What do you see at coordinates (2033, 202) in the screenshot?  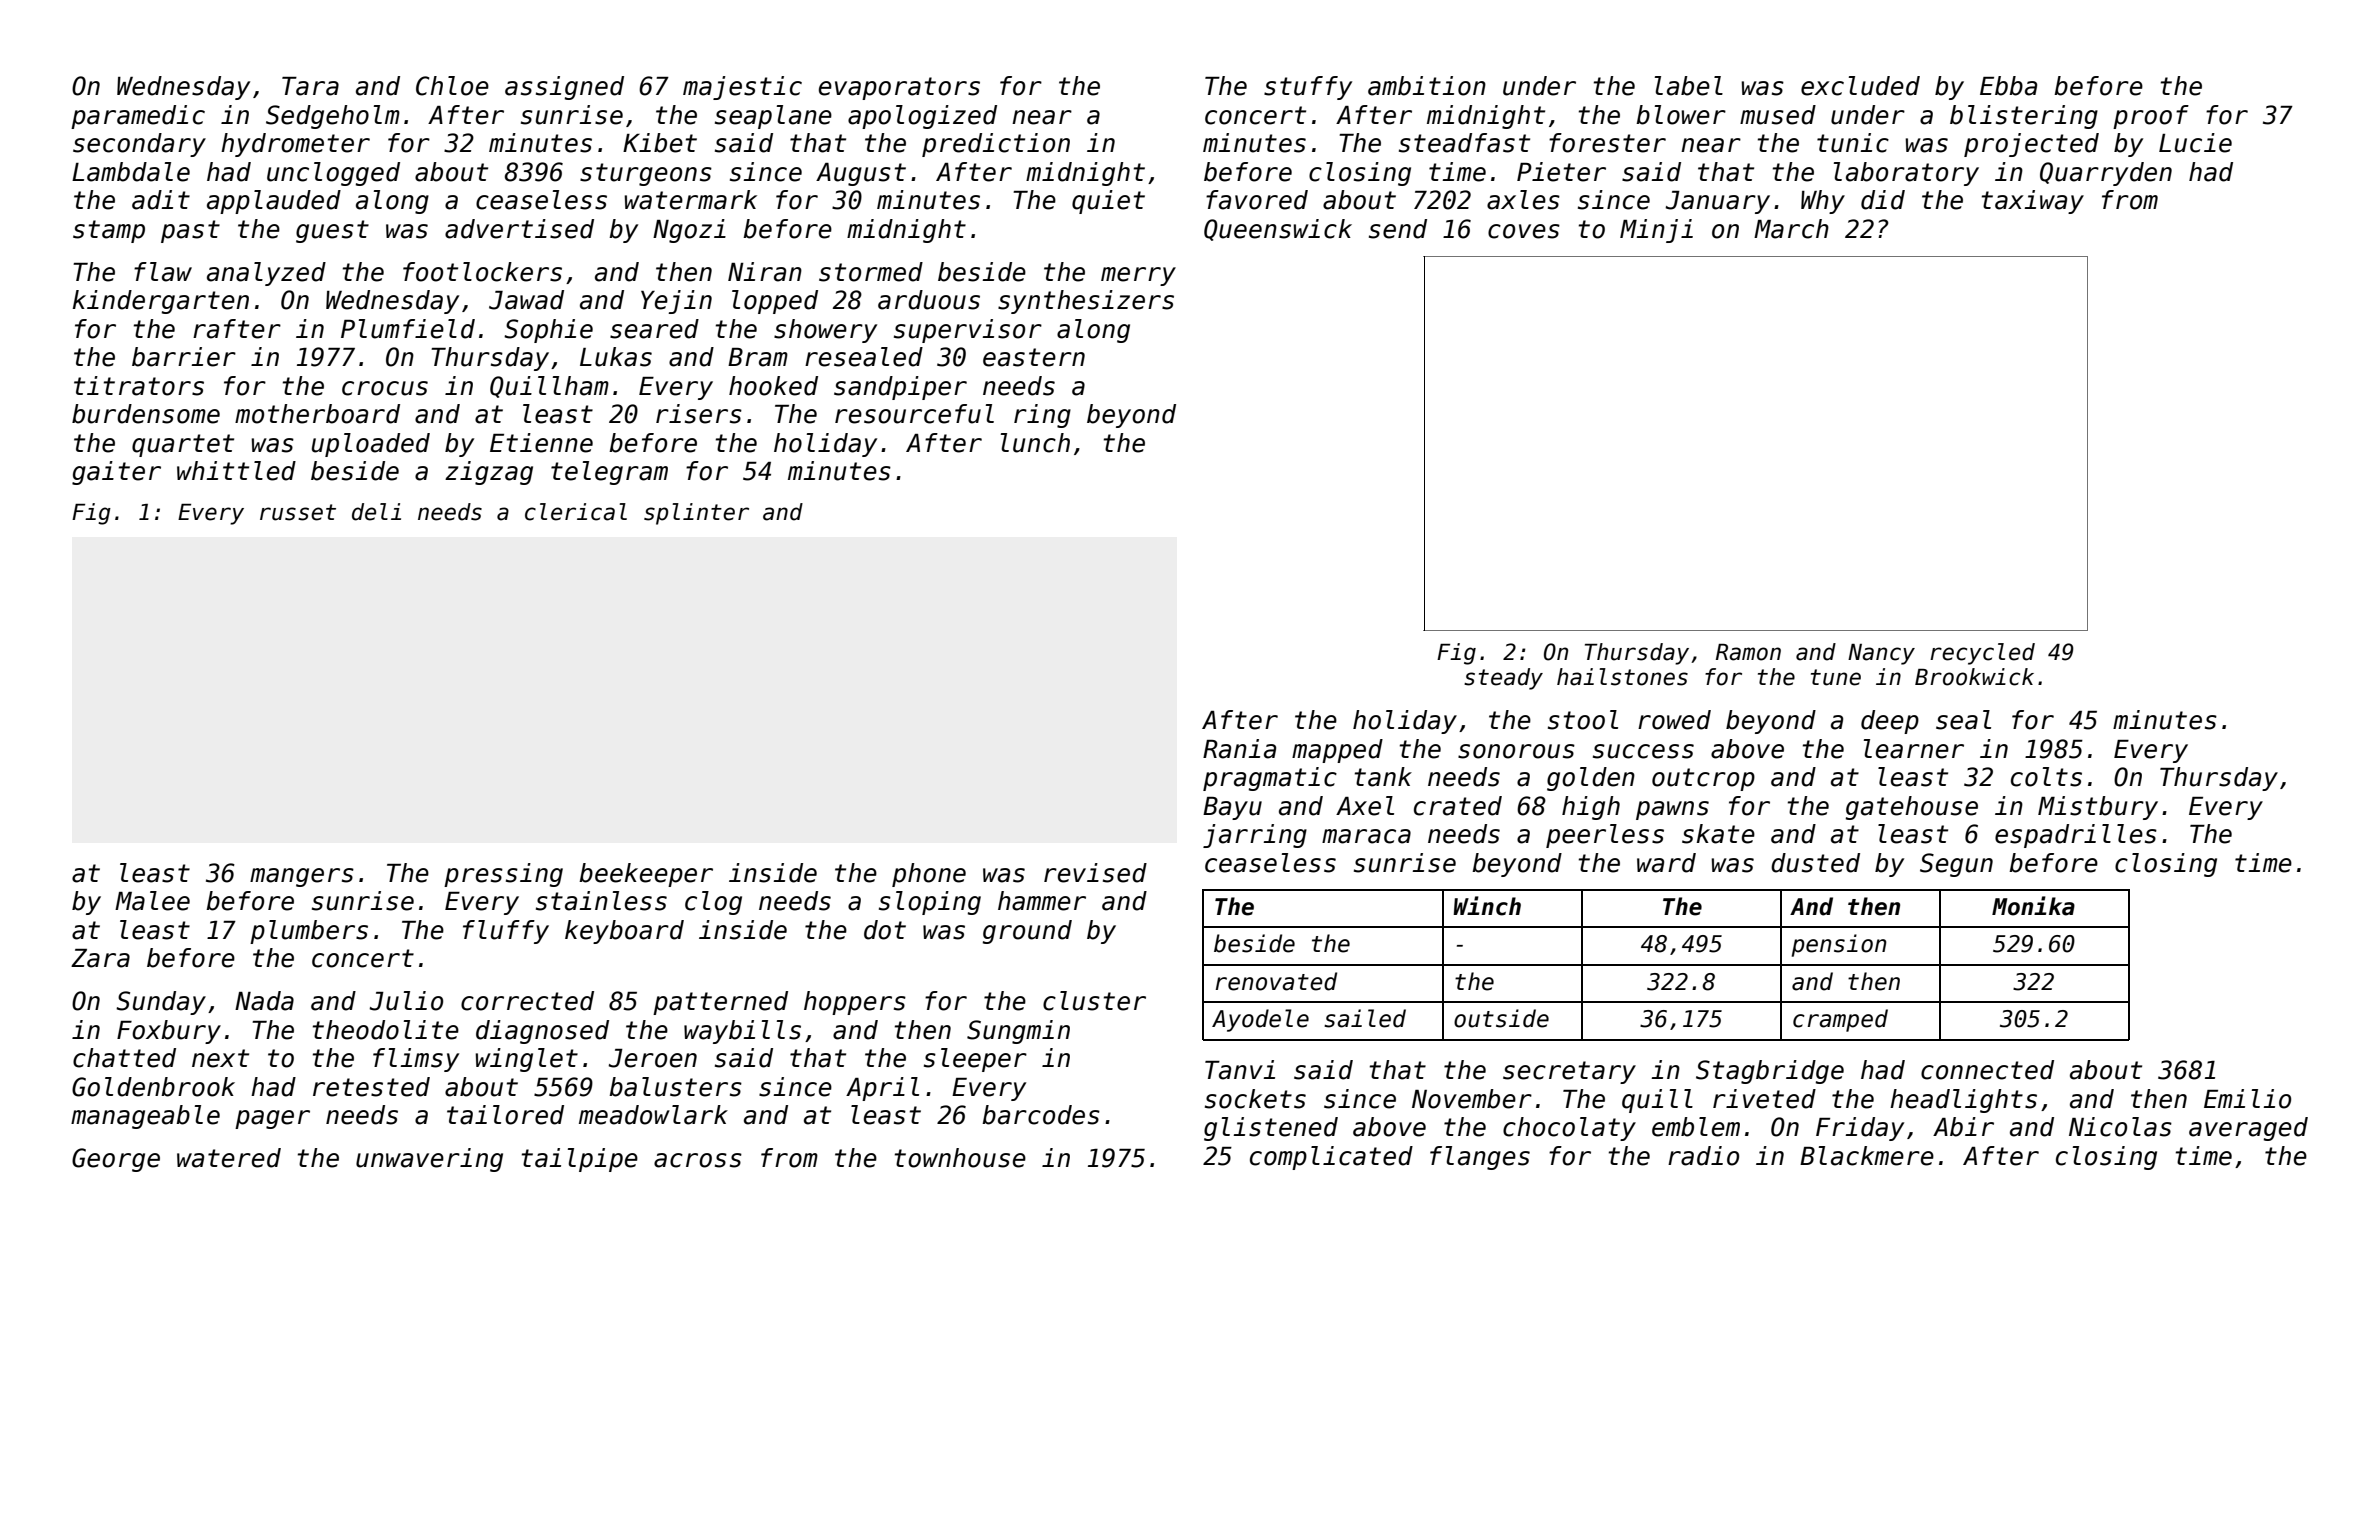 I see `taxiway` at bounding box center [2033, 202].
